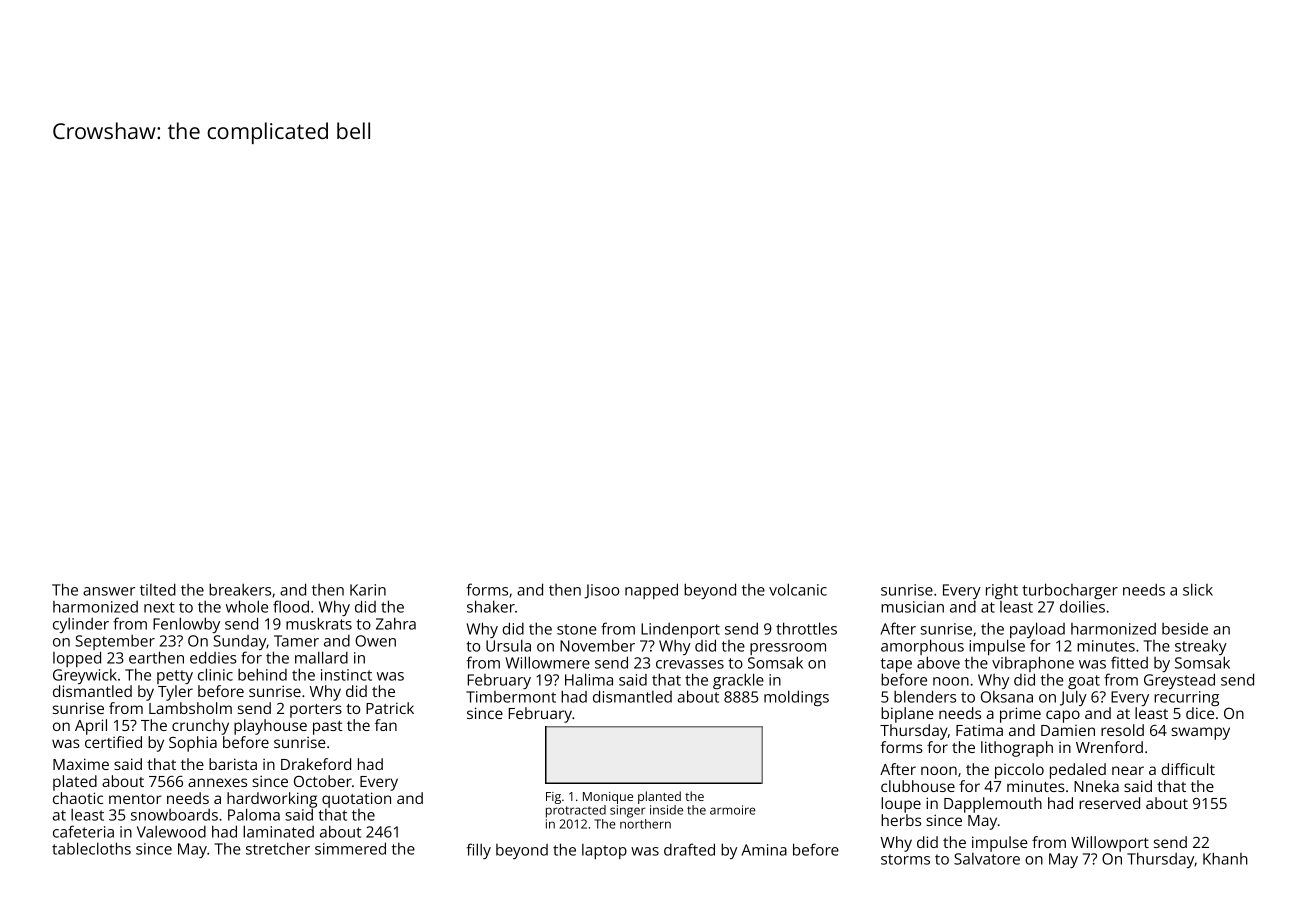  Describe the element at coordinates (158, 589) in the image. I see `tilted` at that location.
